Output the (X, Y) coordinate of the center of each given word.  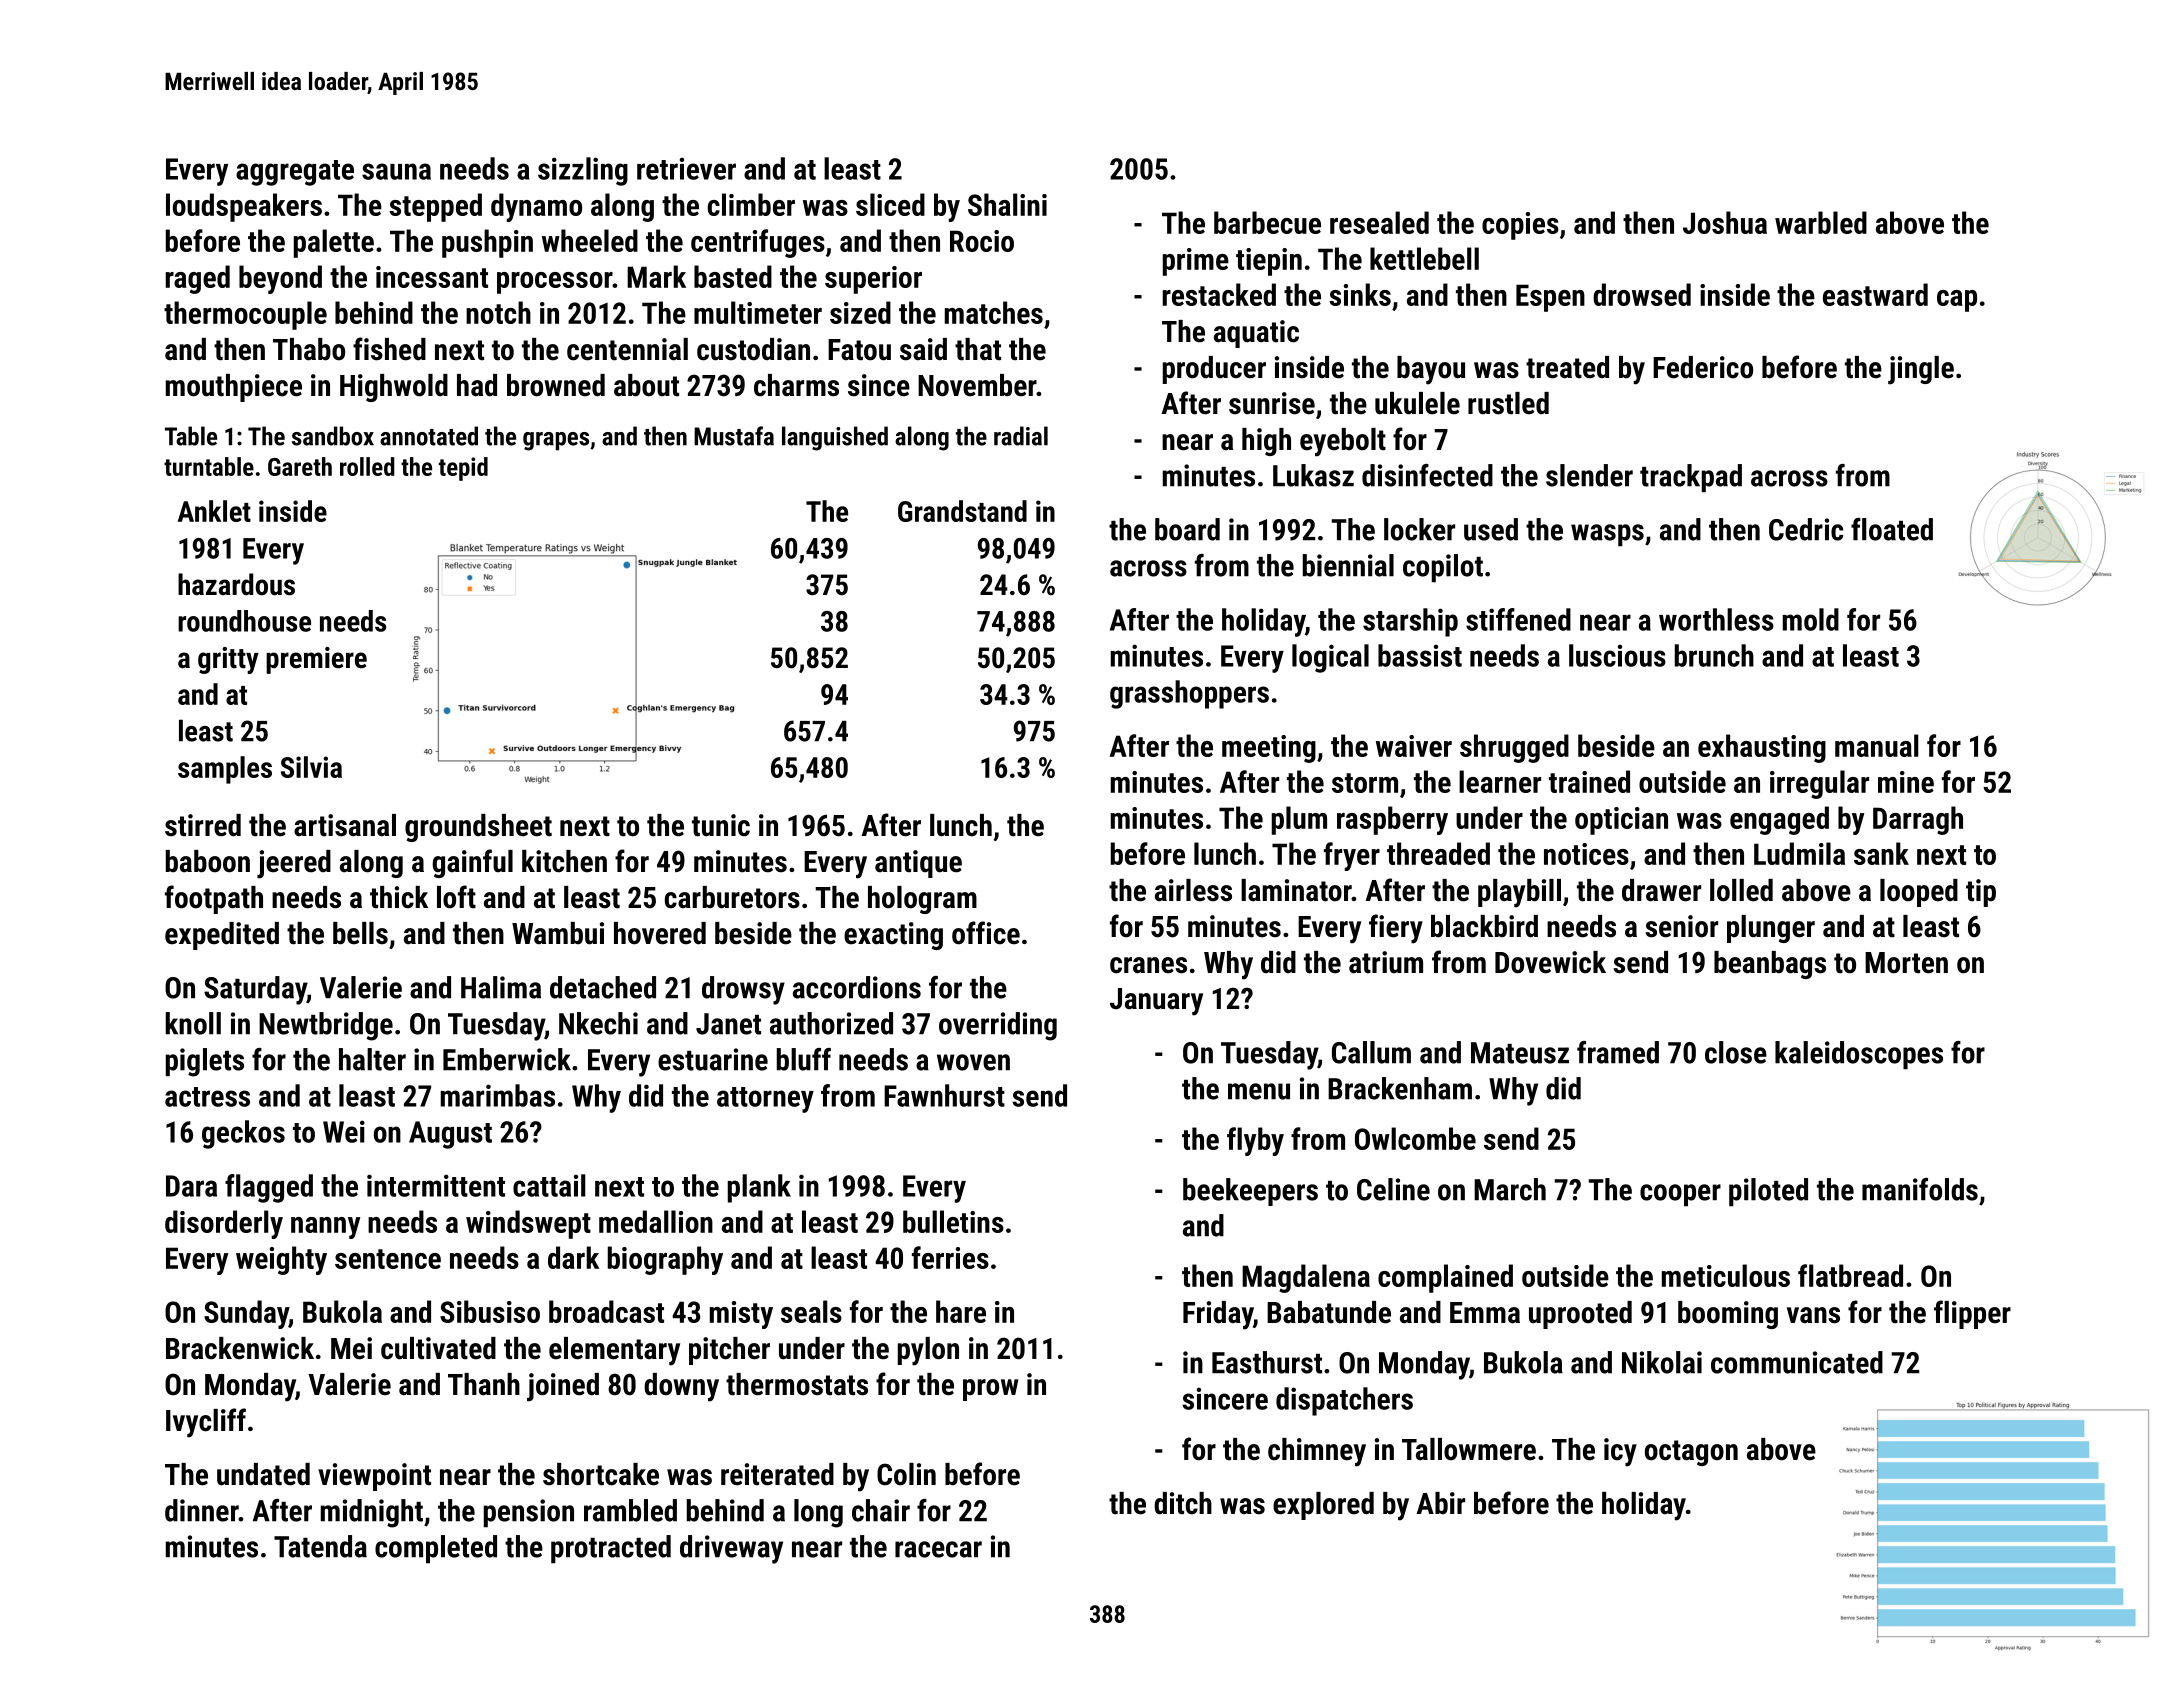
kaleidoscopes (1859, 1055)
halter (372, 1059)
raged (197, 279)
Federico (1703, 367)
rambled (630, 1510)
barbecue (1267, 222)
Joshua (1725, 222)
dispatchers (1344, 1401)
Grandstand (962, 511)
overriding (998, 1026)
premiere (316, 660)
